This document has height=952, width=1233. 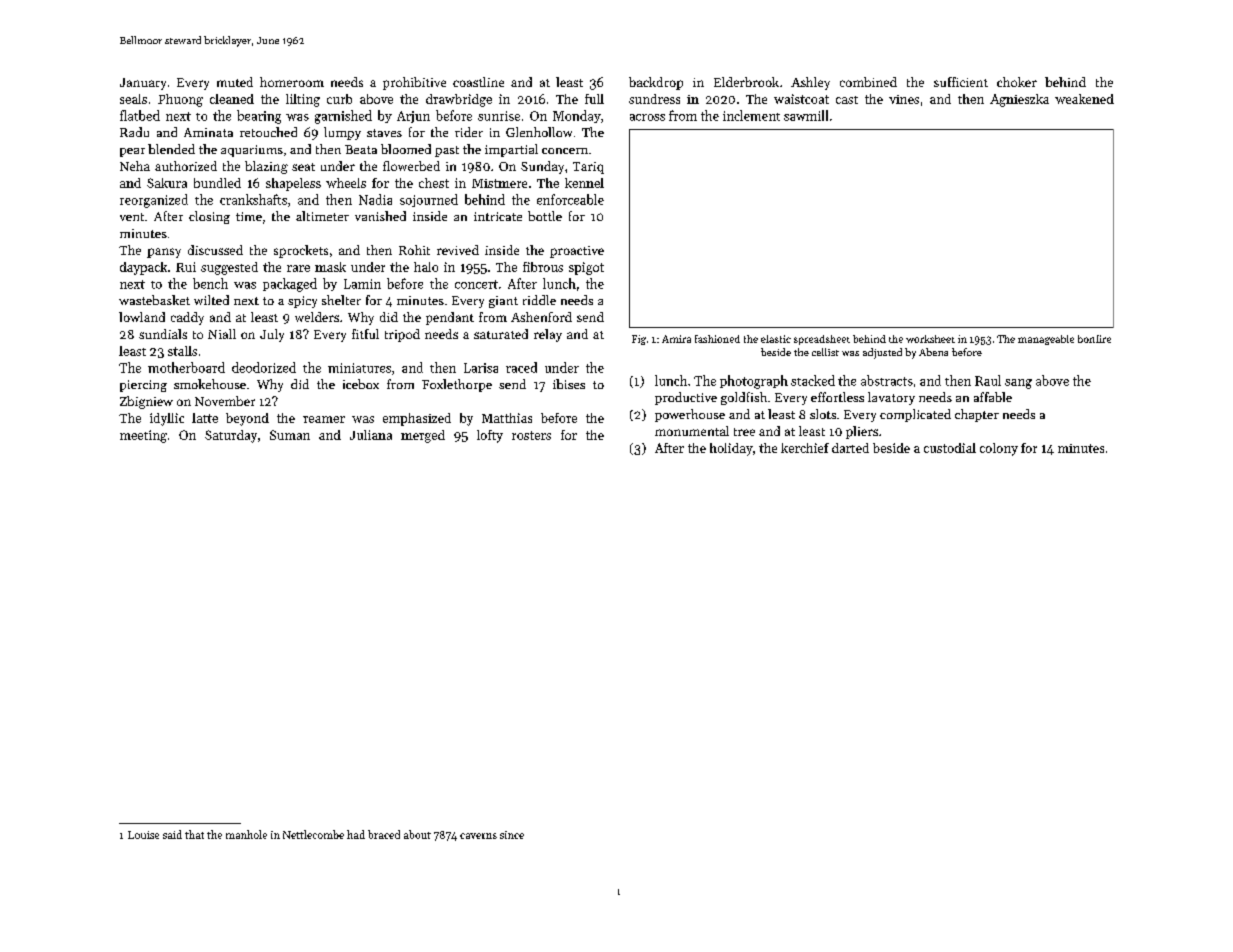 What do you see at coordinates (868, 82) in the document?
I see `combined` at bounding box center [868, 82].
